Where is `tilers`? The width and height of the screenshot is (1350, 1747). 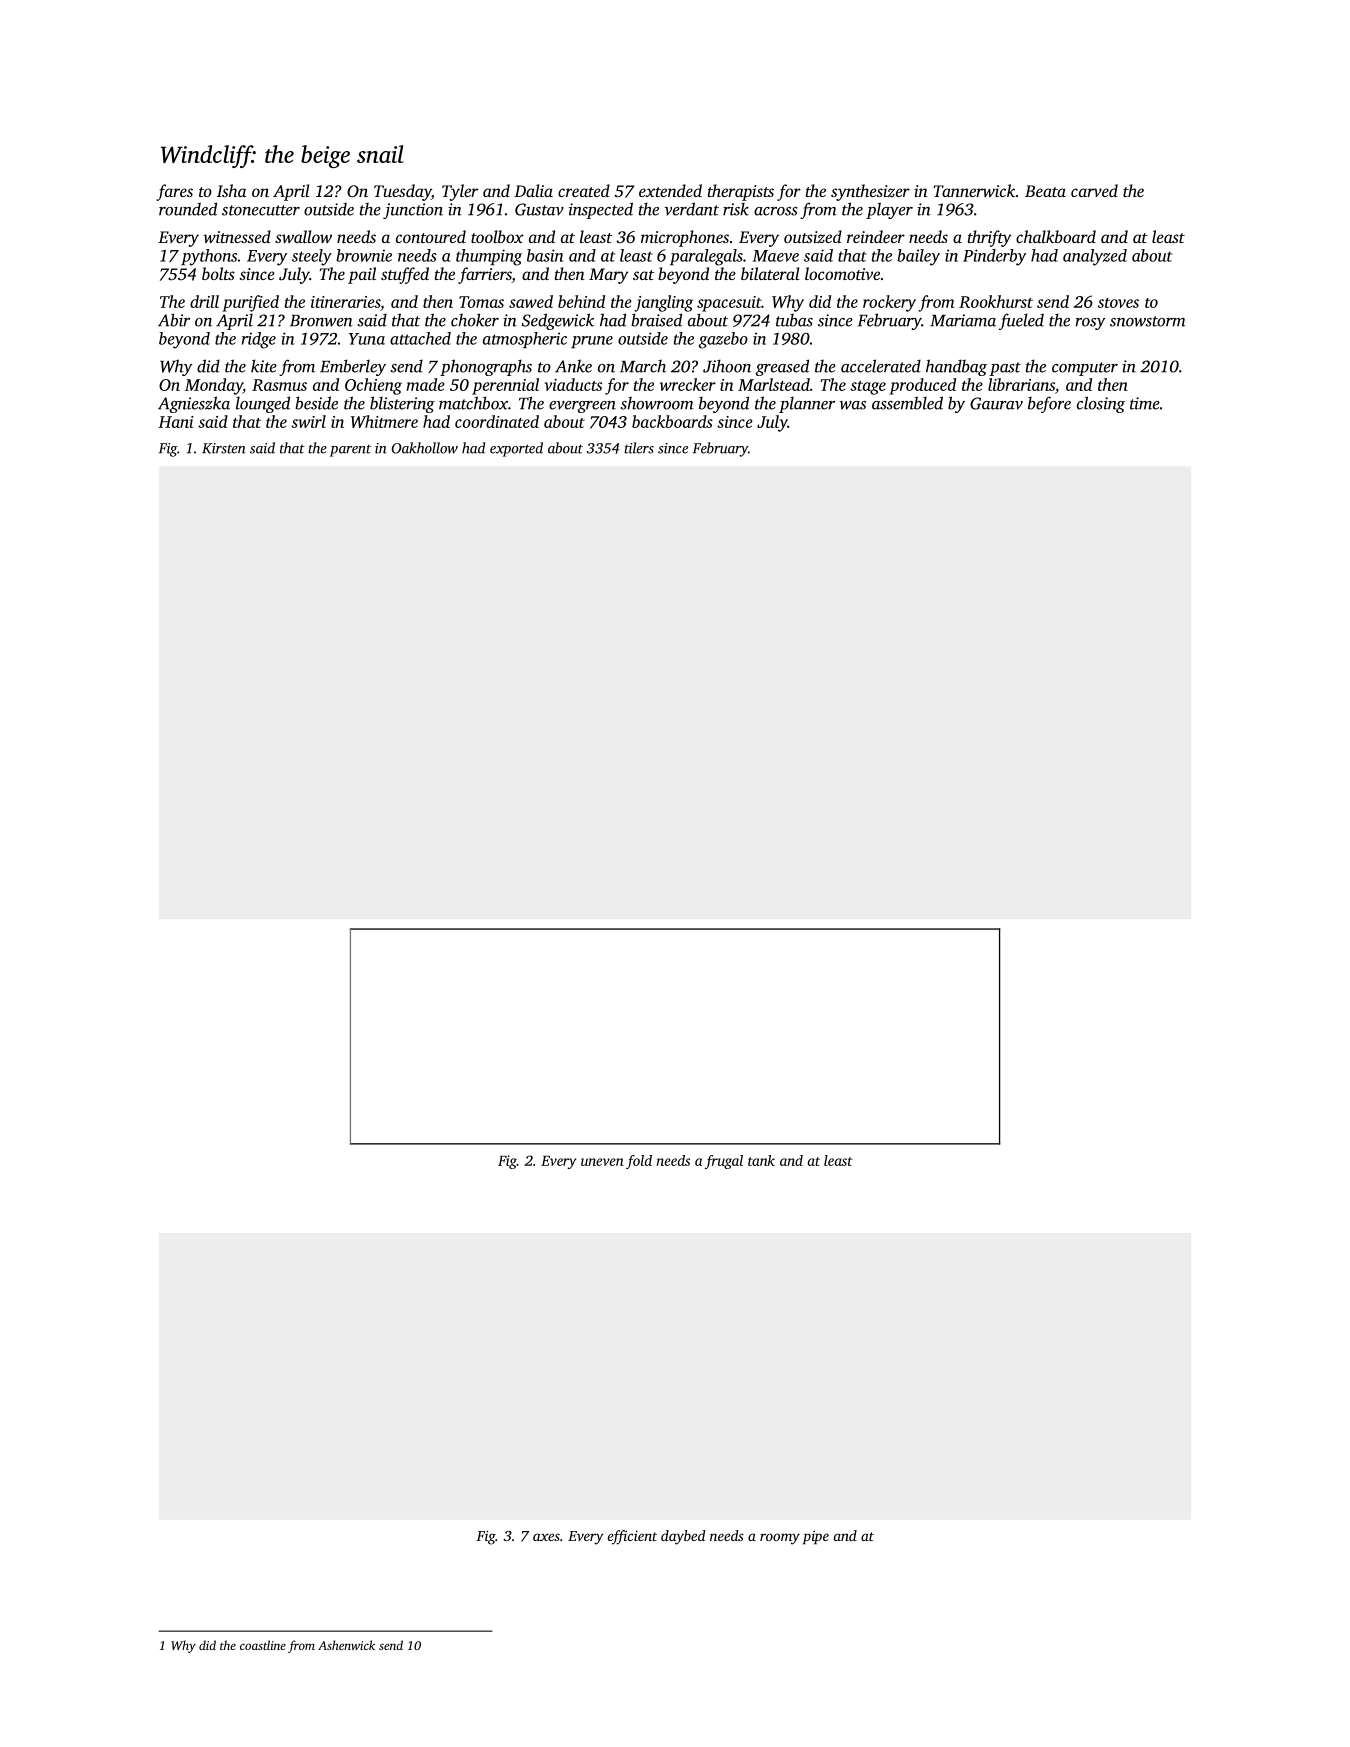 tilers is located at coordinates (639, 448).
